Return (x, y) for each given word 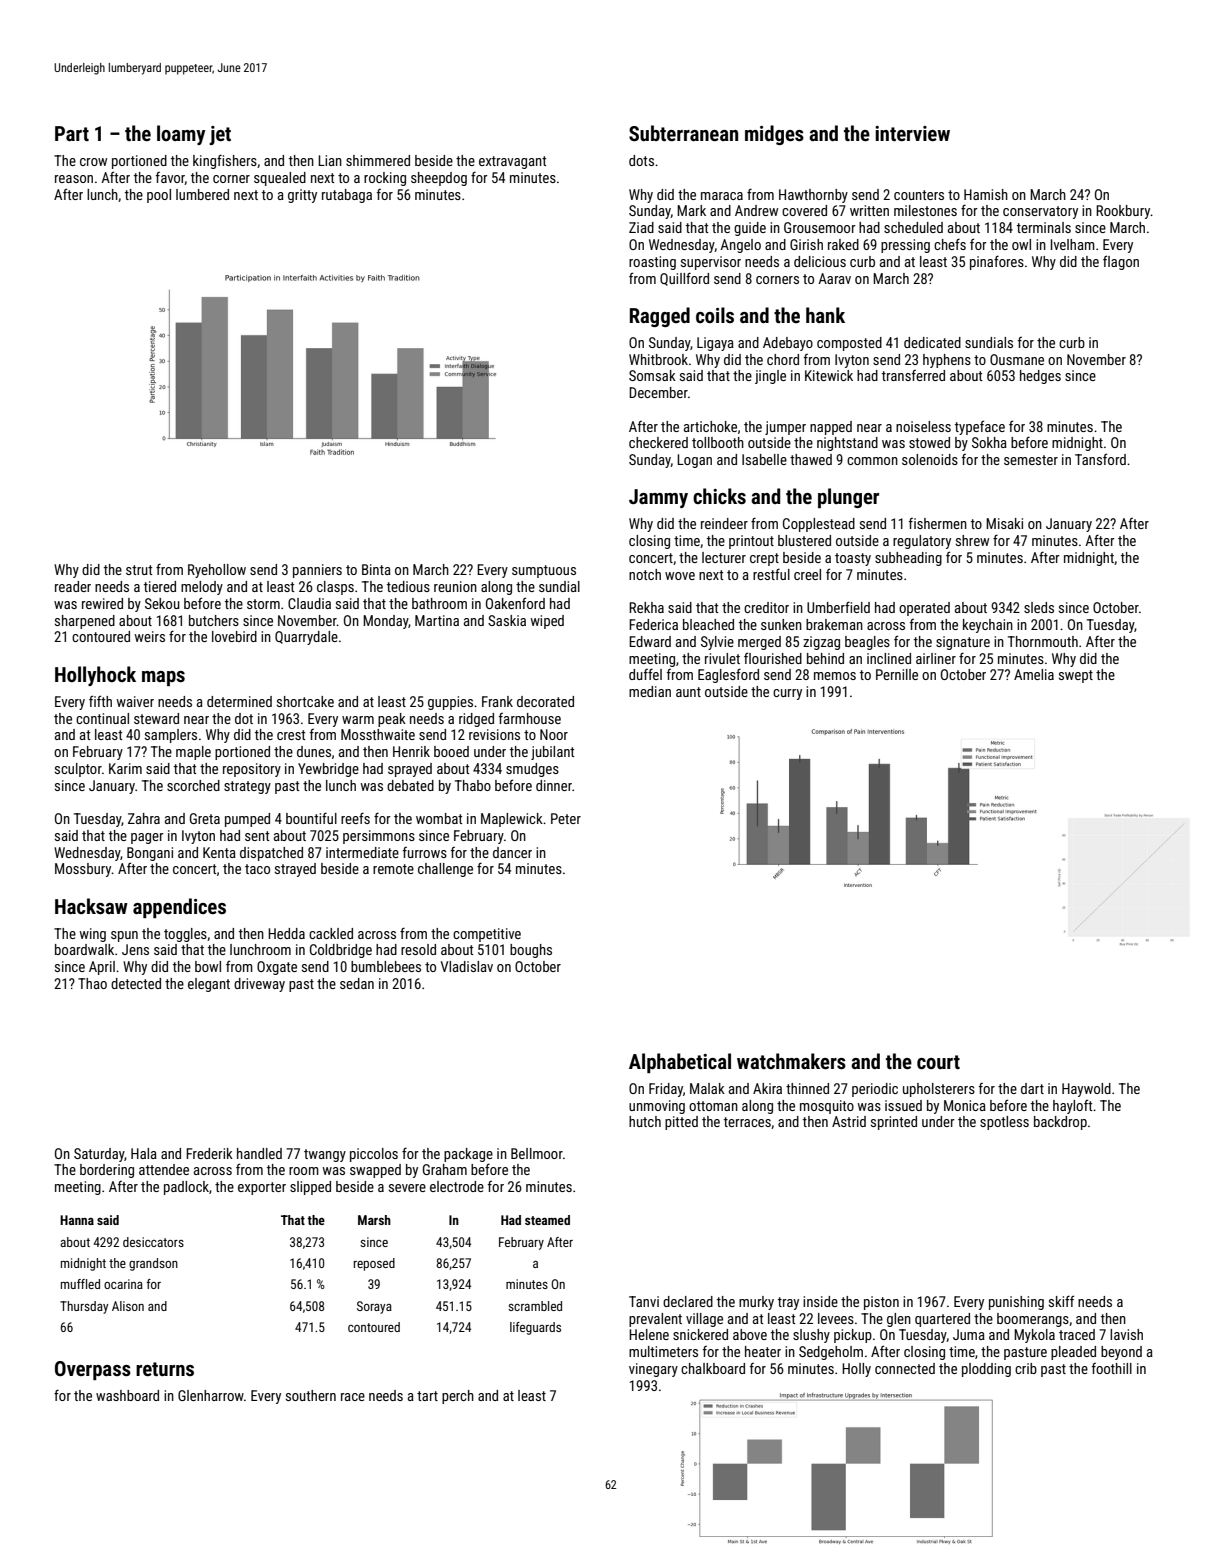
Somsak (652, 375)
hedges (1040, 377)
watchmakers (791, 1061)
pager (147, 838)
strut (139, 570)
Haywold (1086, 1090)
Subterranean (683, 133)
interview (912, 133)
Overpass (93, 1370)
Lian (330, 160)
